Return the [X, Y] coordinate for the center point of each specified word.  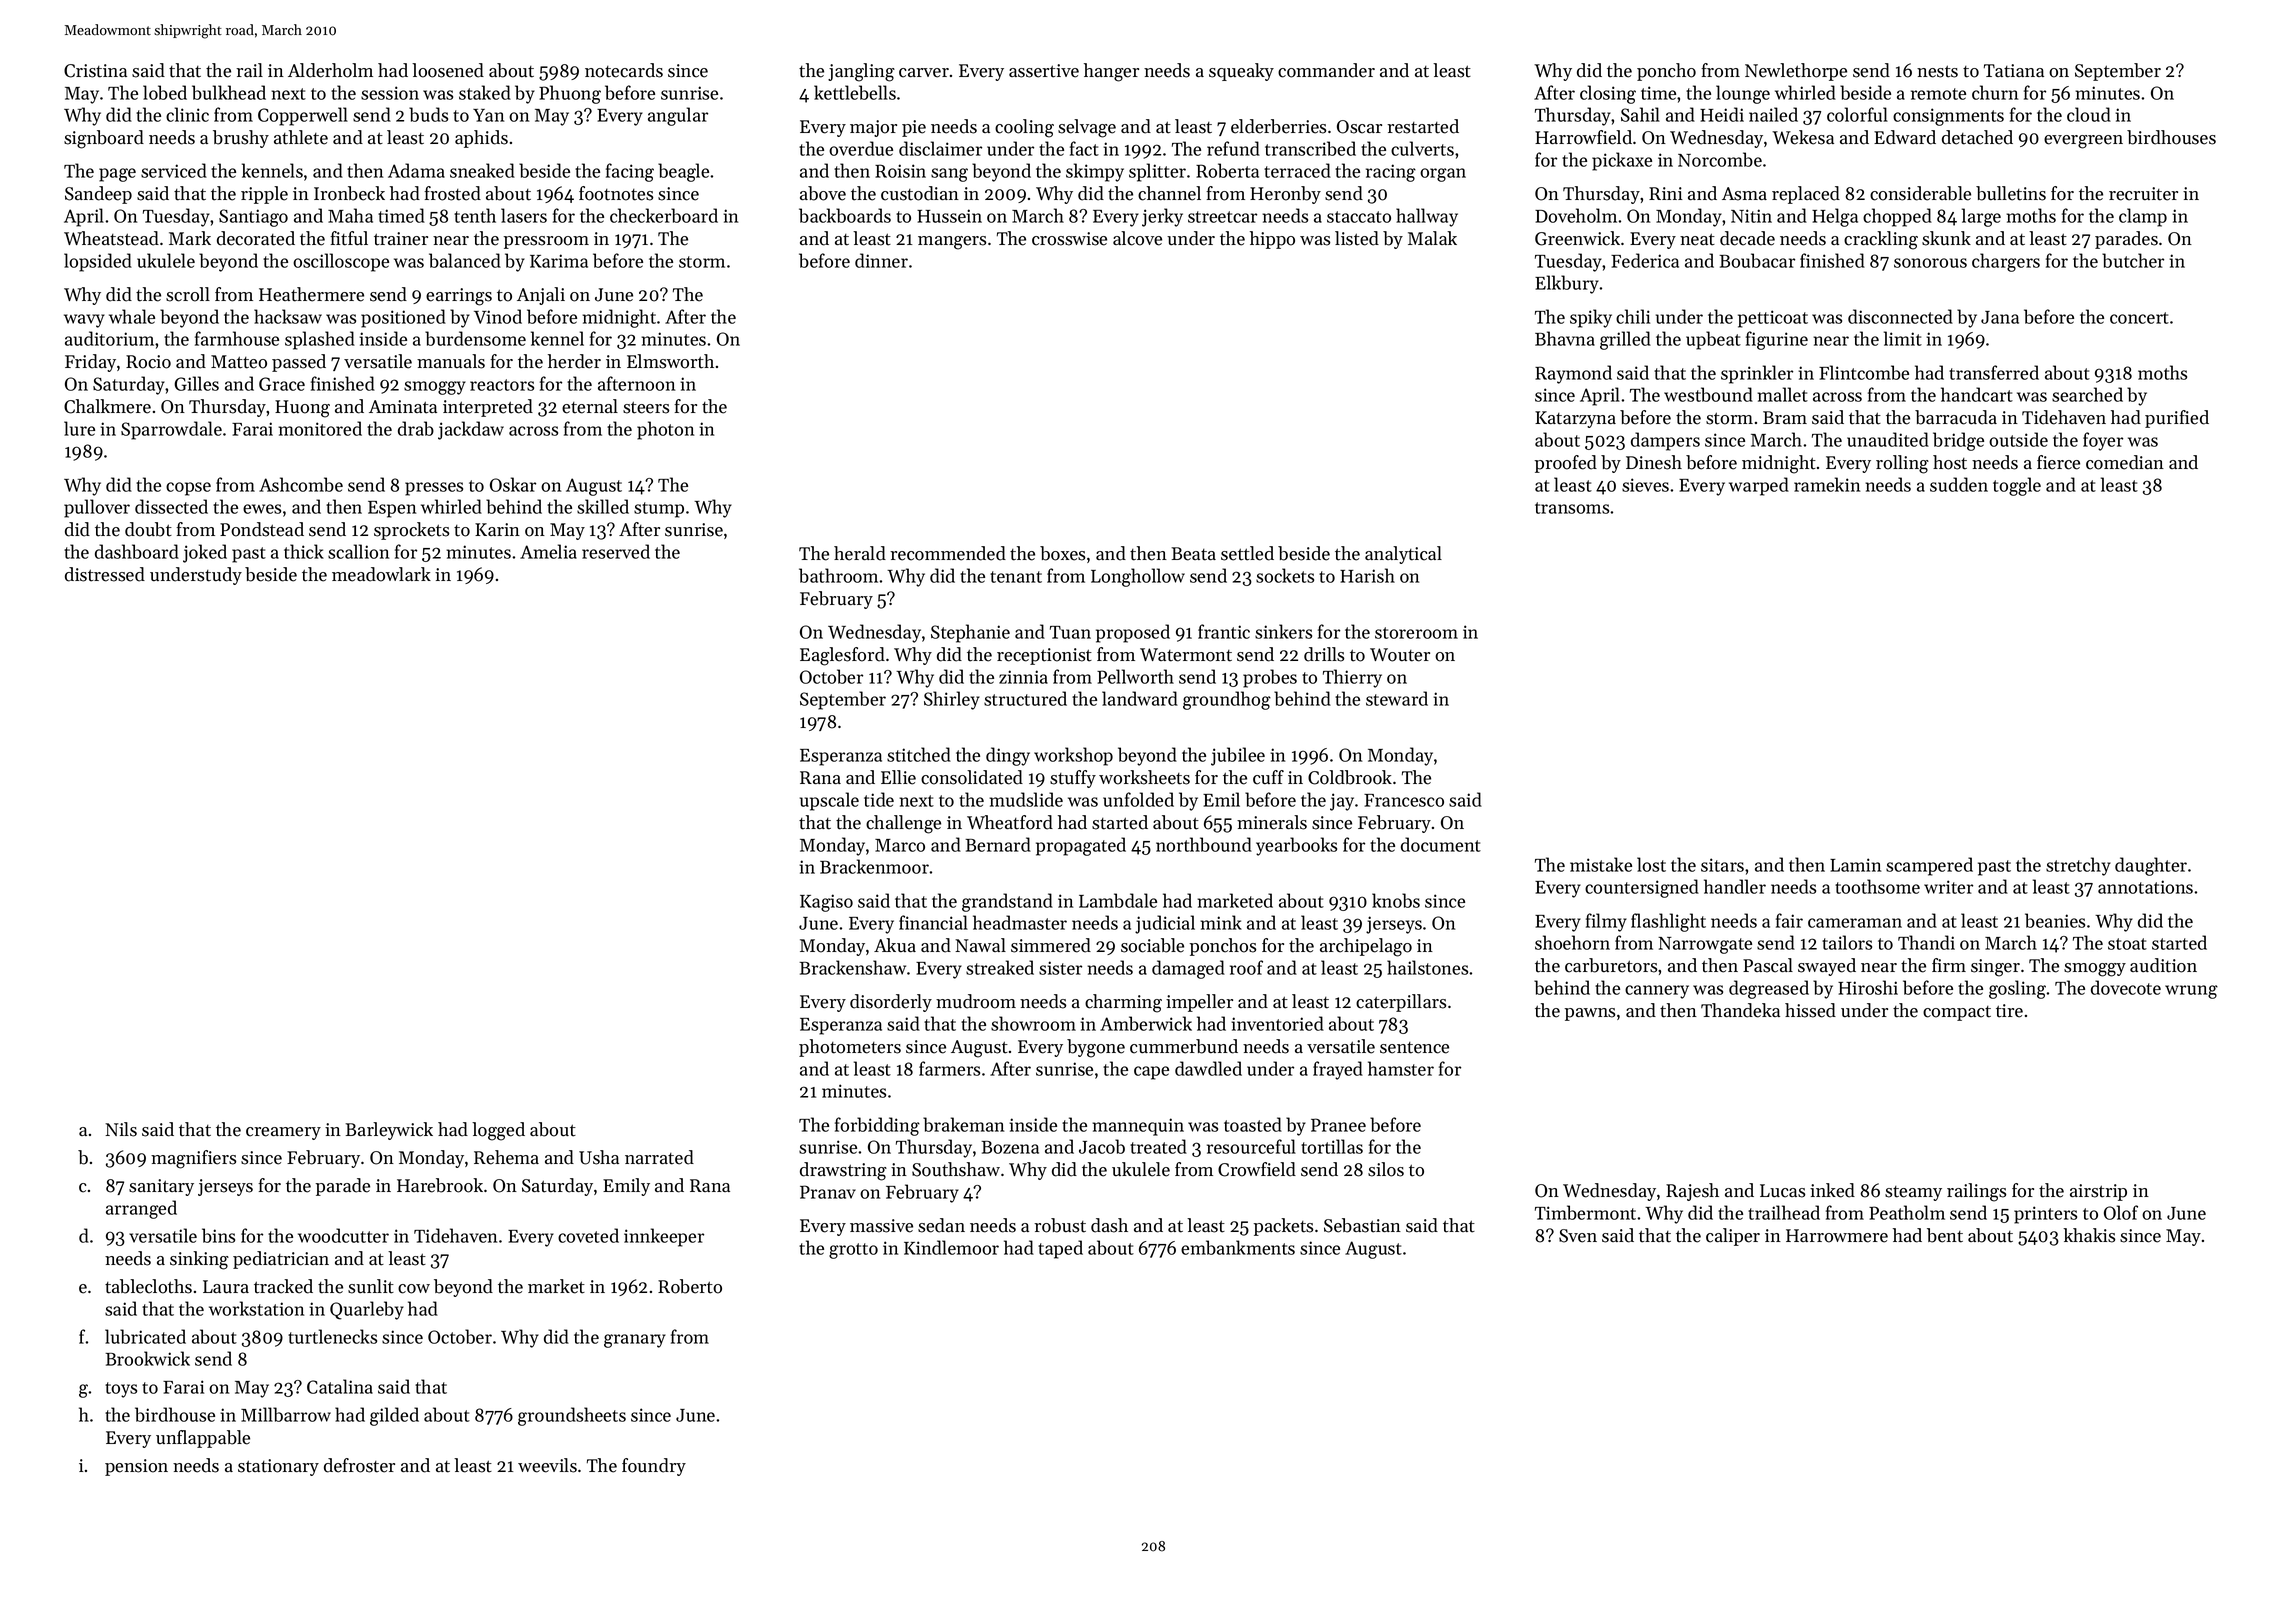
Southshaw [956, 1169]
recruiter [2143, 194]
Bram [1785, 417]
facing [630, 172]
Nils [121, 1129]
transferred [1994, 372]
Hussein [949, 216]
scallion [358, 551]
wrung [2191, 992]
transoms [1572, 508]
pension [136, 1467]
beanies [2055, 920]
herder [574, 361]
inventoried [1277, 1023]
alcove [1137, 238]
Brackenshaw [852, 967]
